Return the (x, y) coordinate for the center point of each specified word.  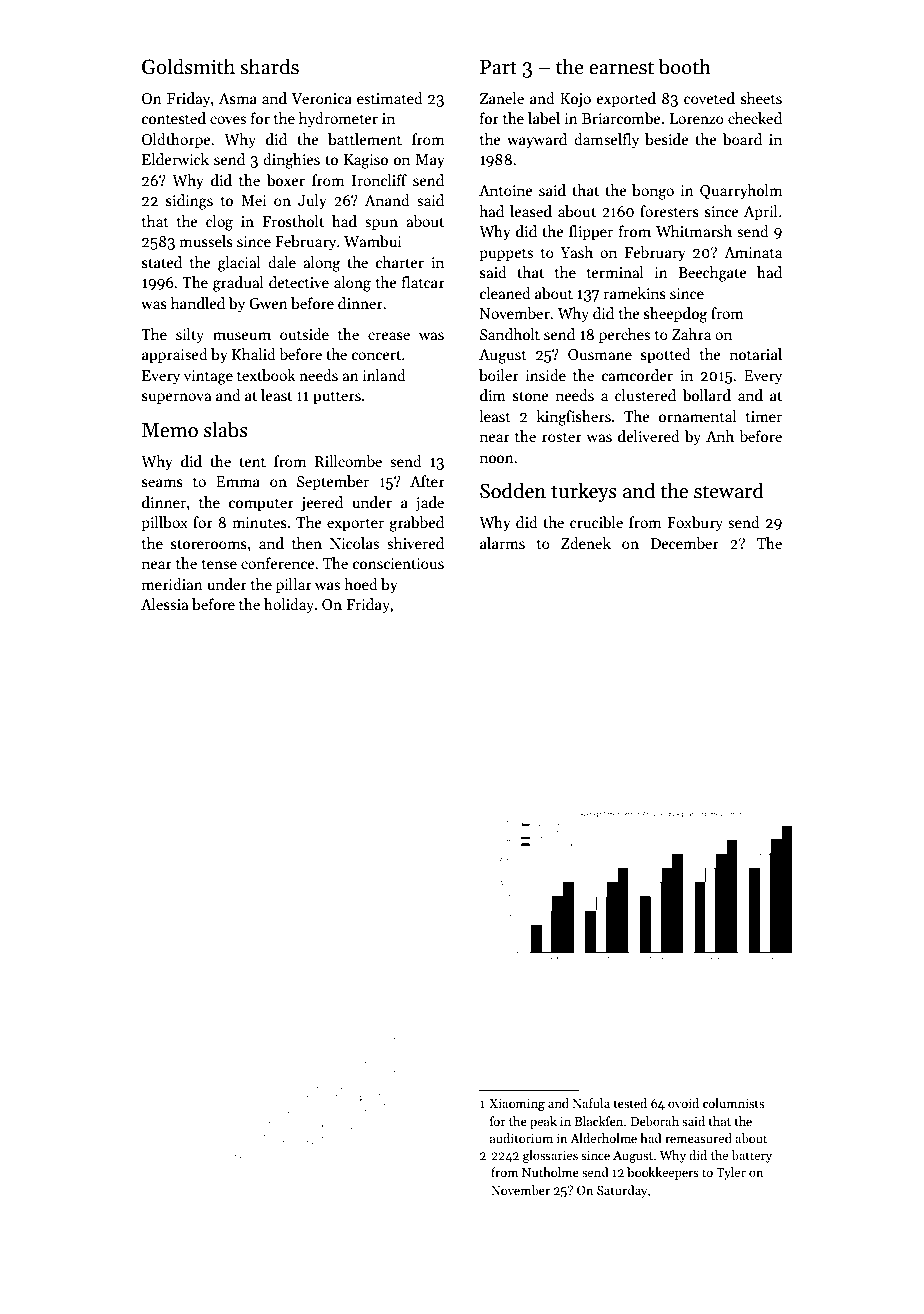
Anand (387, 200)
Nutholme (550, 1172)
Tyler (731, 1173)
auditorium (521, 1138)
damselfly (606, 140)
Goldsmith (188, 66)
